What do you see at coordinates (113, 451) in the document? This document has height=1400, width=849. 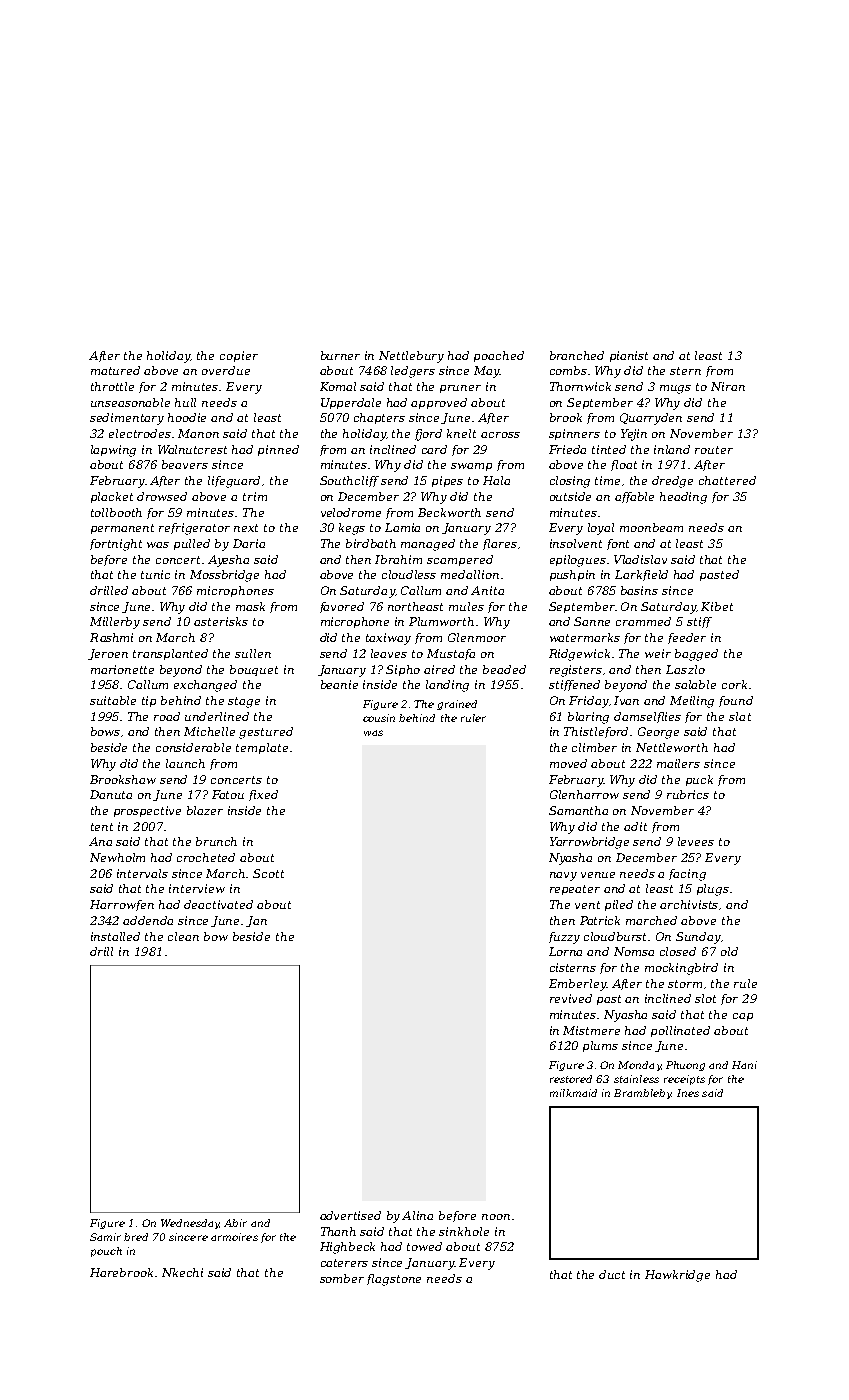 I see `lapwing` at bounding box center [113, 451].
